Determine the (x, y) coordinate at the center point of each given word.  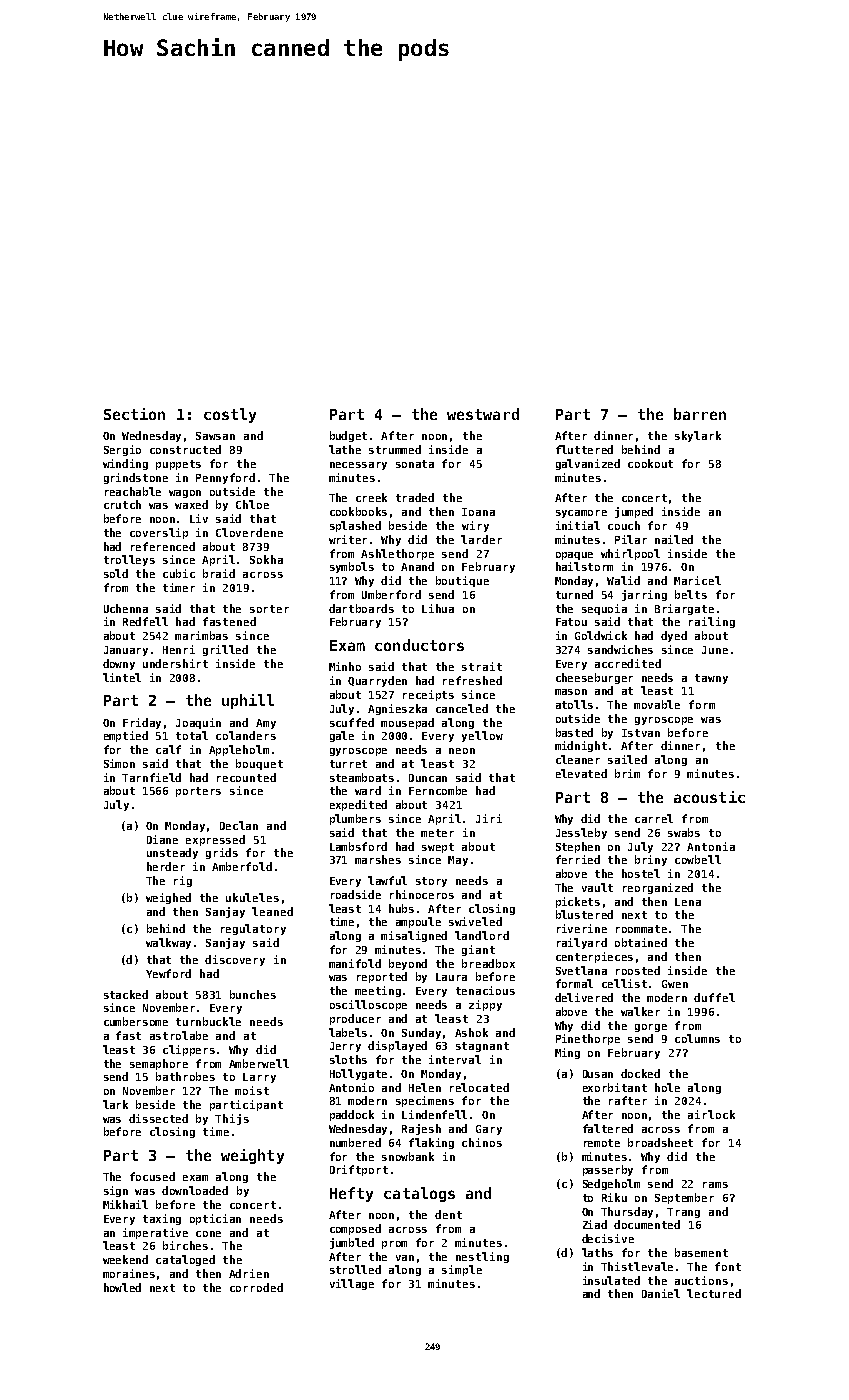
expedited (358, 805)
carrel (654, 818)
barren (700, 414)
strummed (395, 449)
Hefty (351, 1194)
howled (122, 1287)
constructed (185, 449)
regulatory (253, 929)
